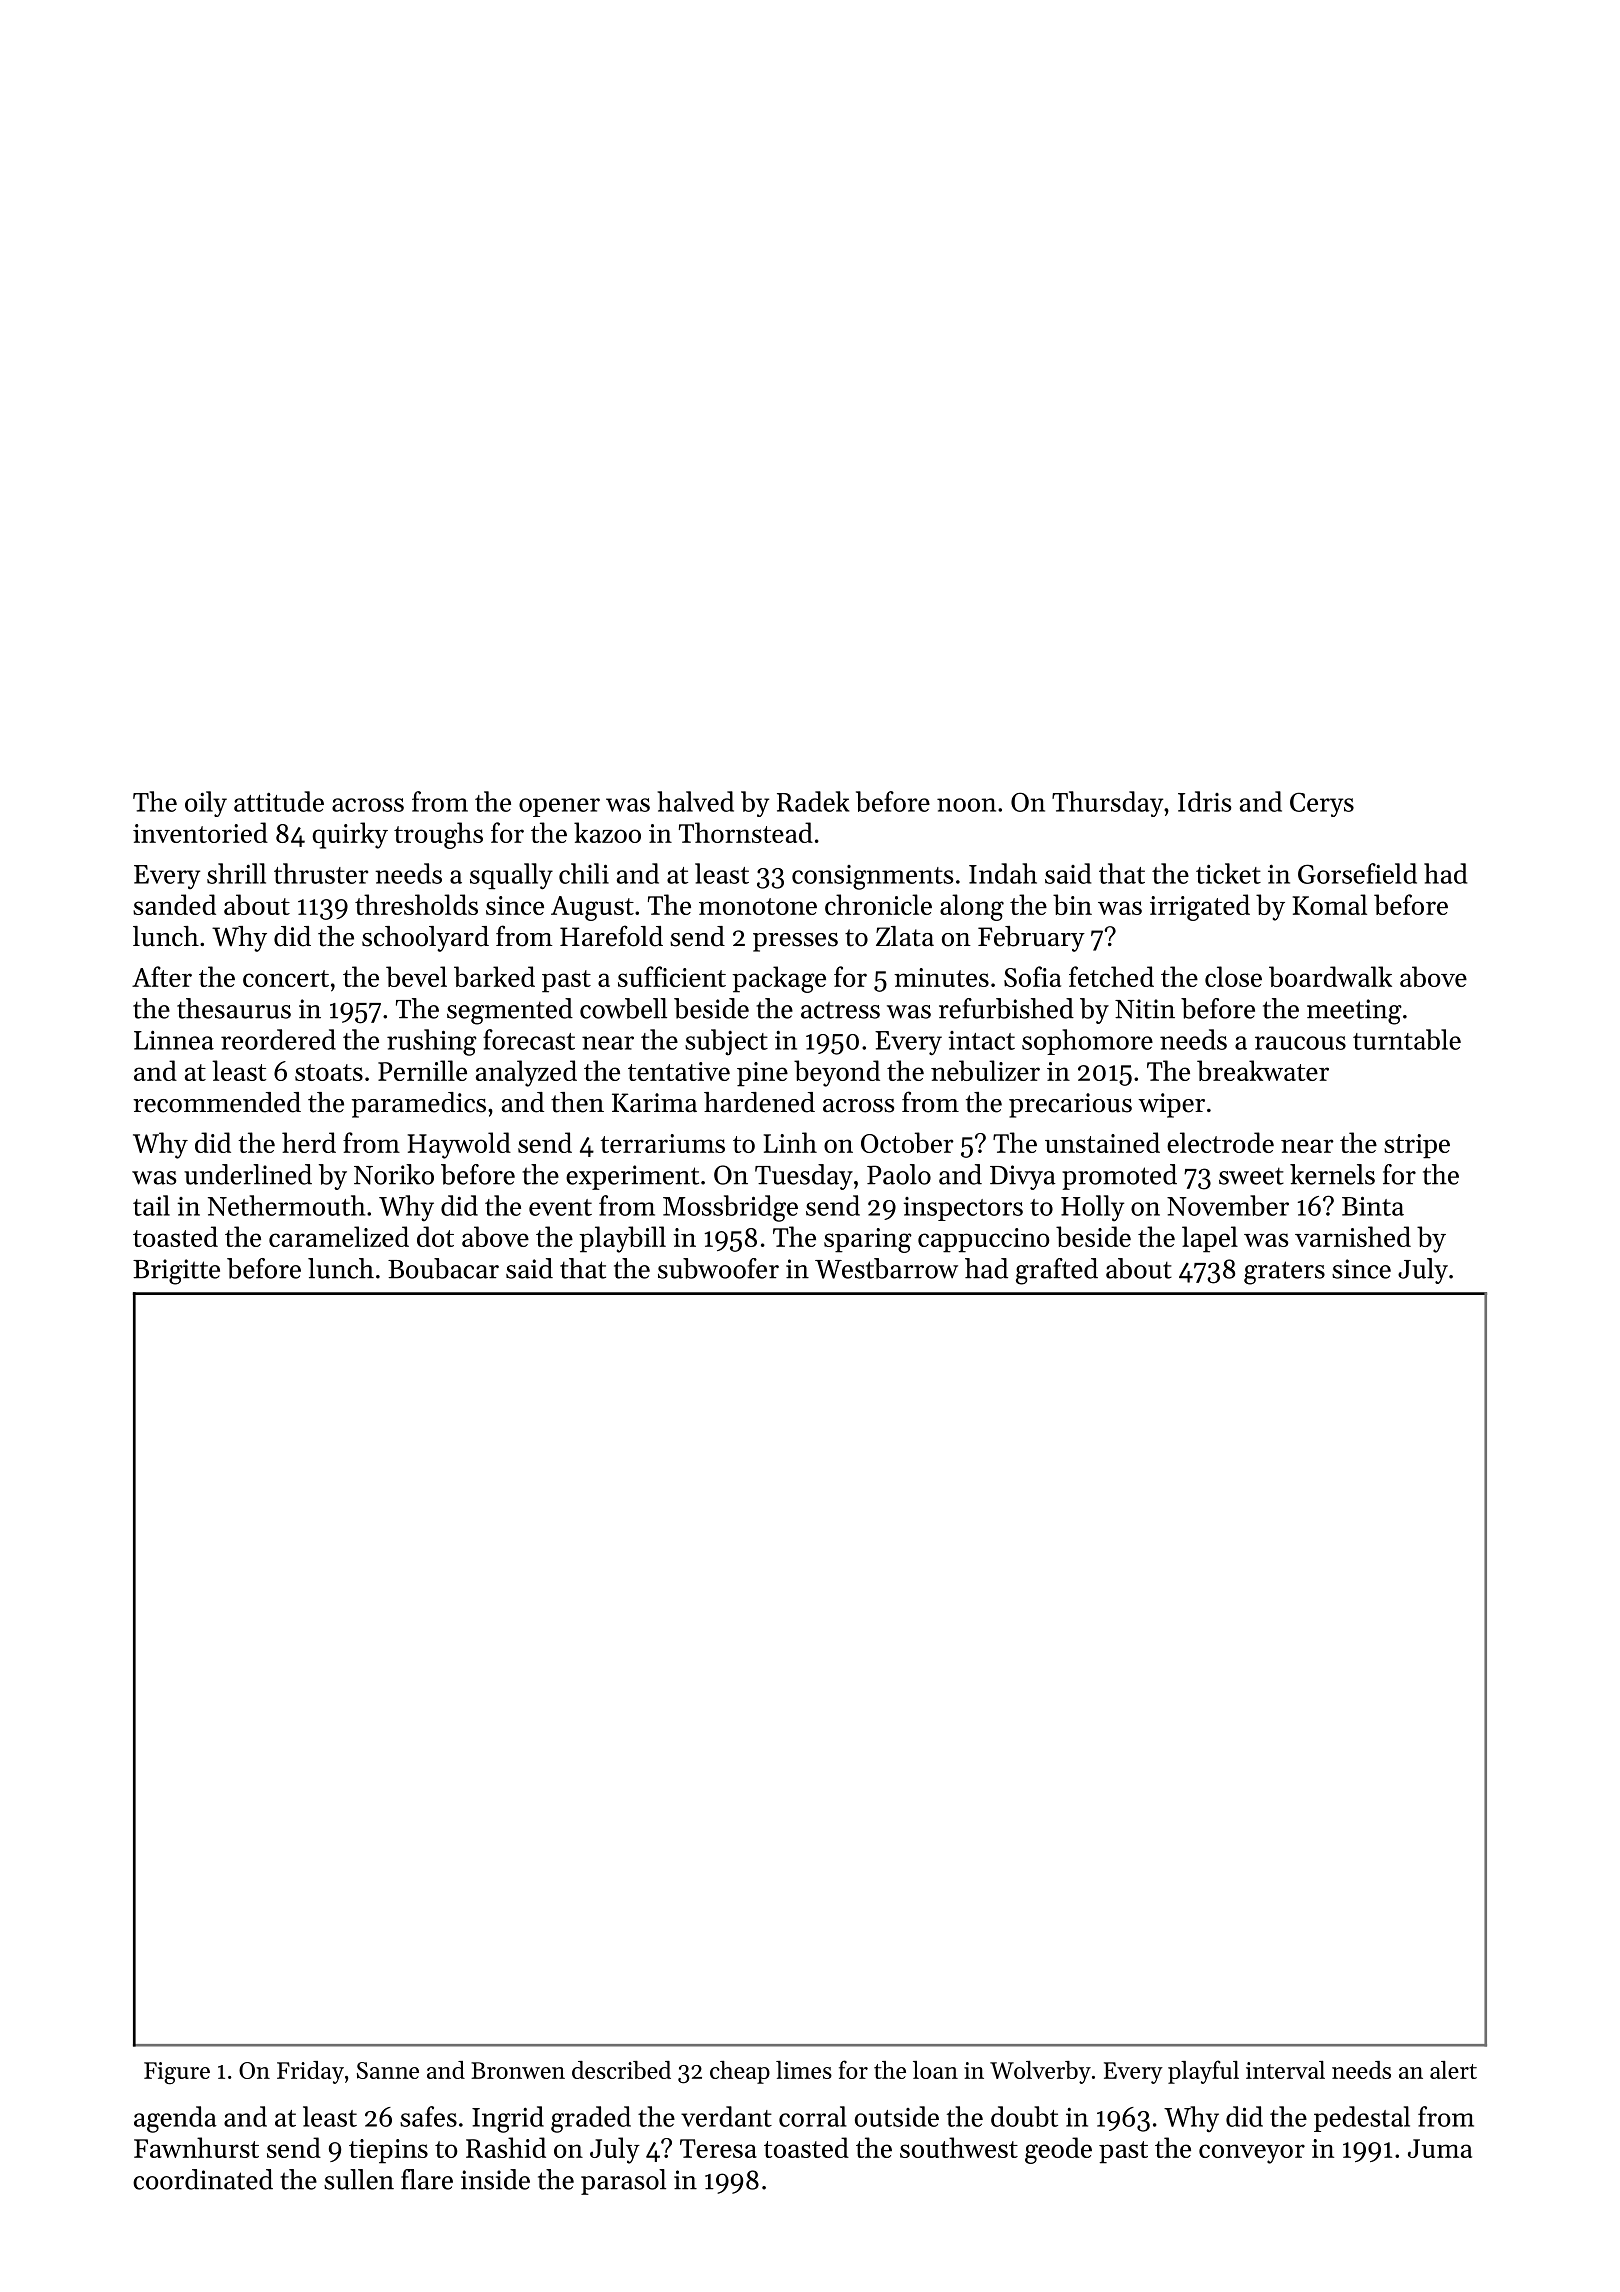 The height and width of the document is (2292, 1620). What do you see at coordinates (632, 1177) in the document?
I see `experiment` at bounding box center [632, 1177].
